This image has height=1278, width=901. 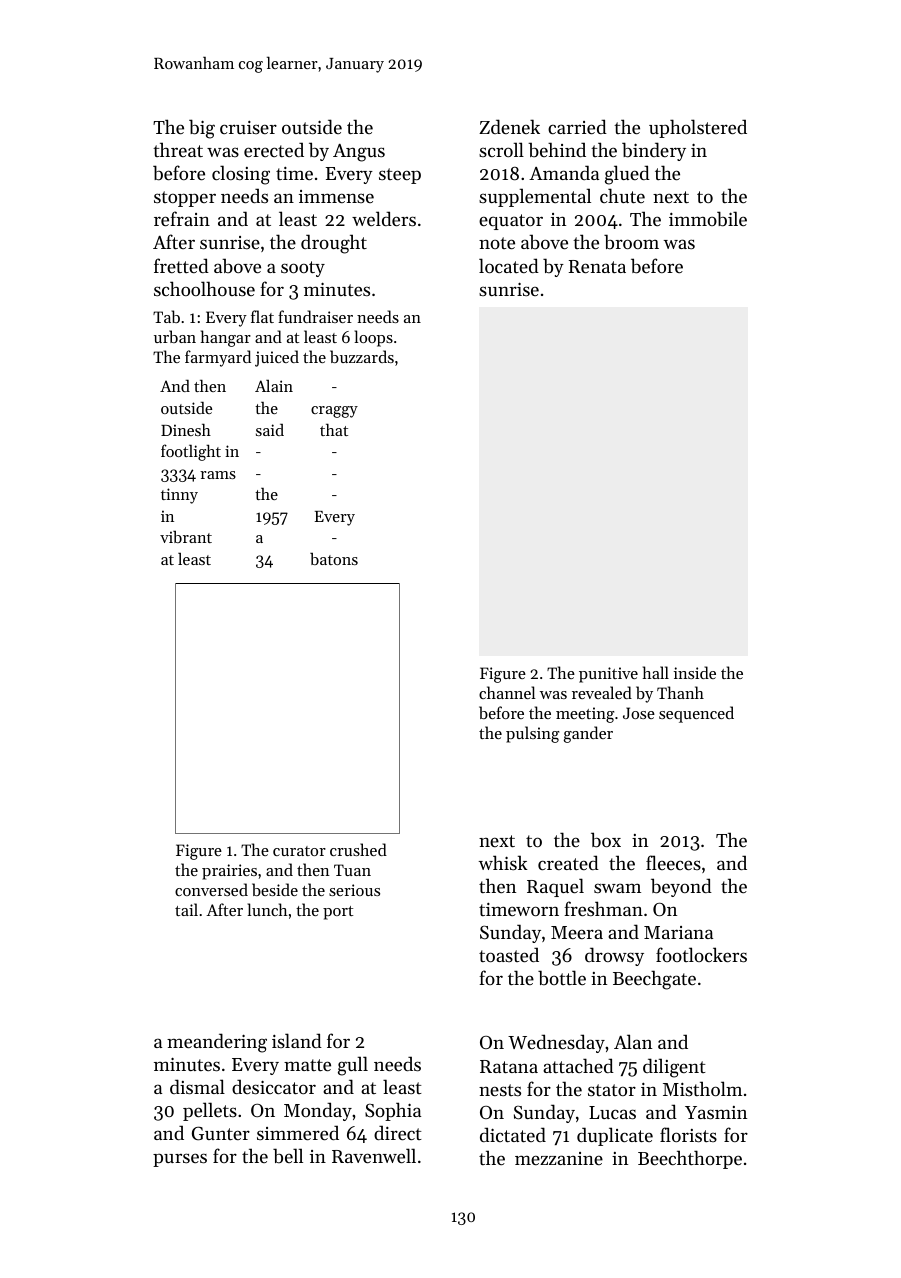 I want to click on rams, so click(x=218, y=475).
